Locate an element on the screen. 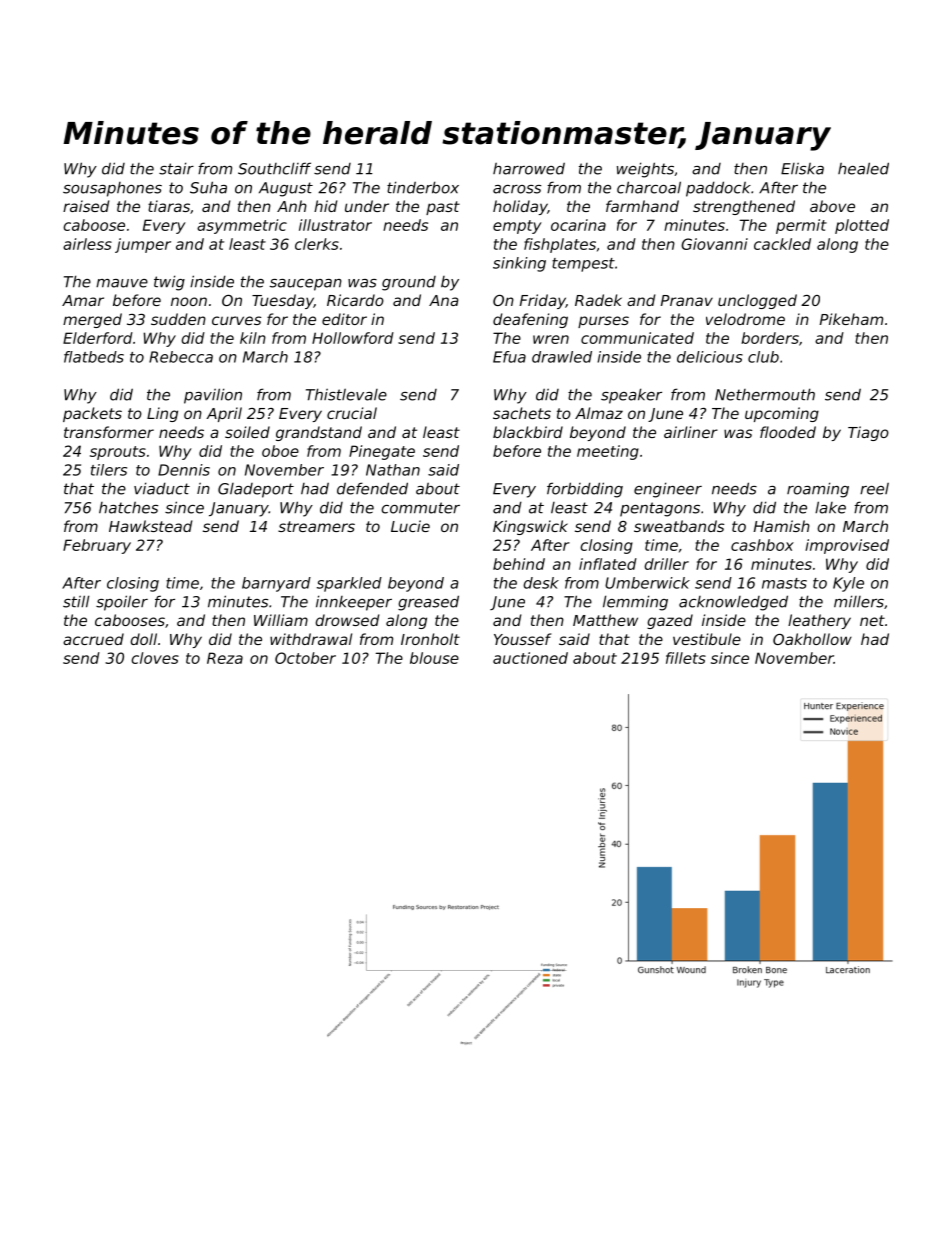 The image size is (952, 1233). pavilion is located at coordinates (213, 396).
